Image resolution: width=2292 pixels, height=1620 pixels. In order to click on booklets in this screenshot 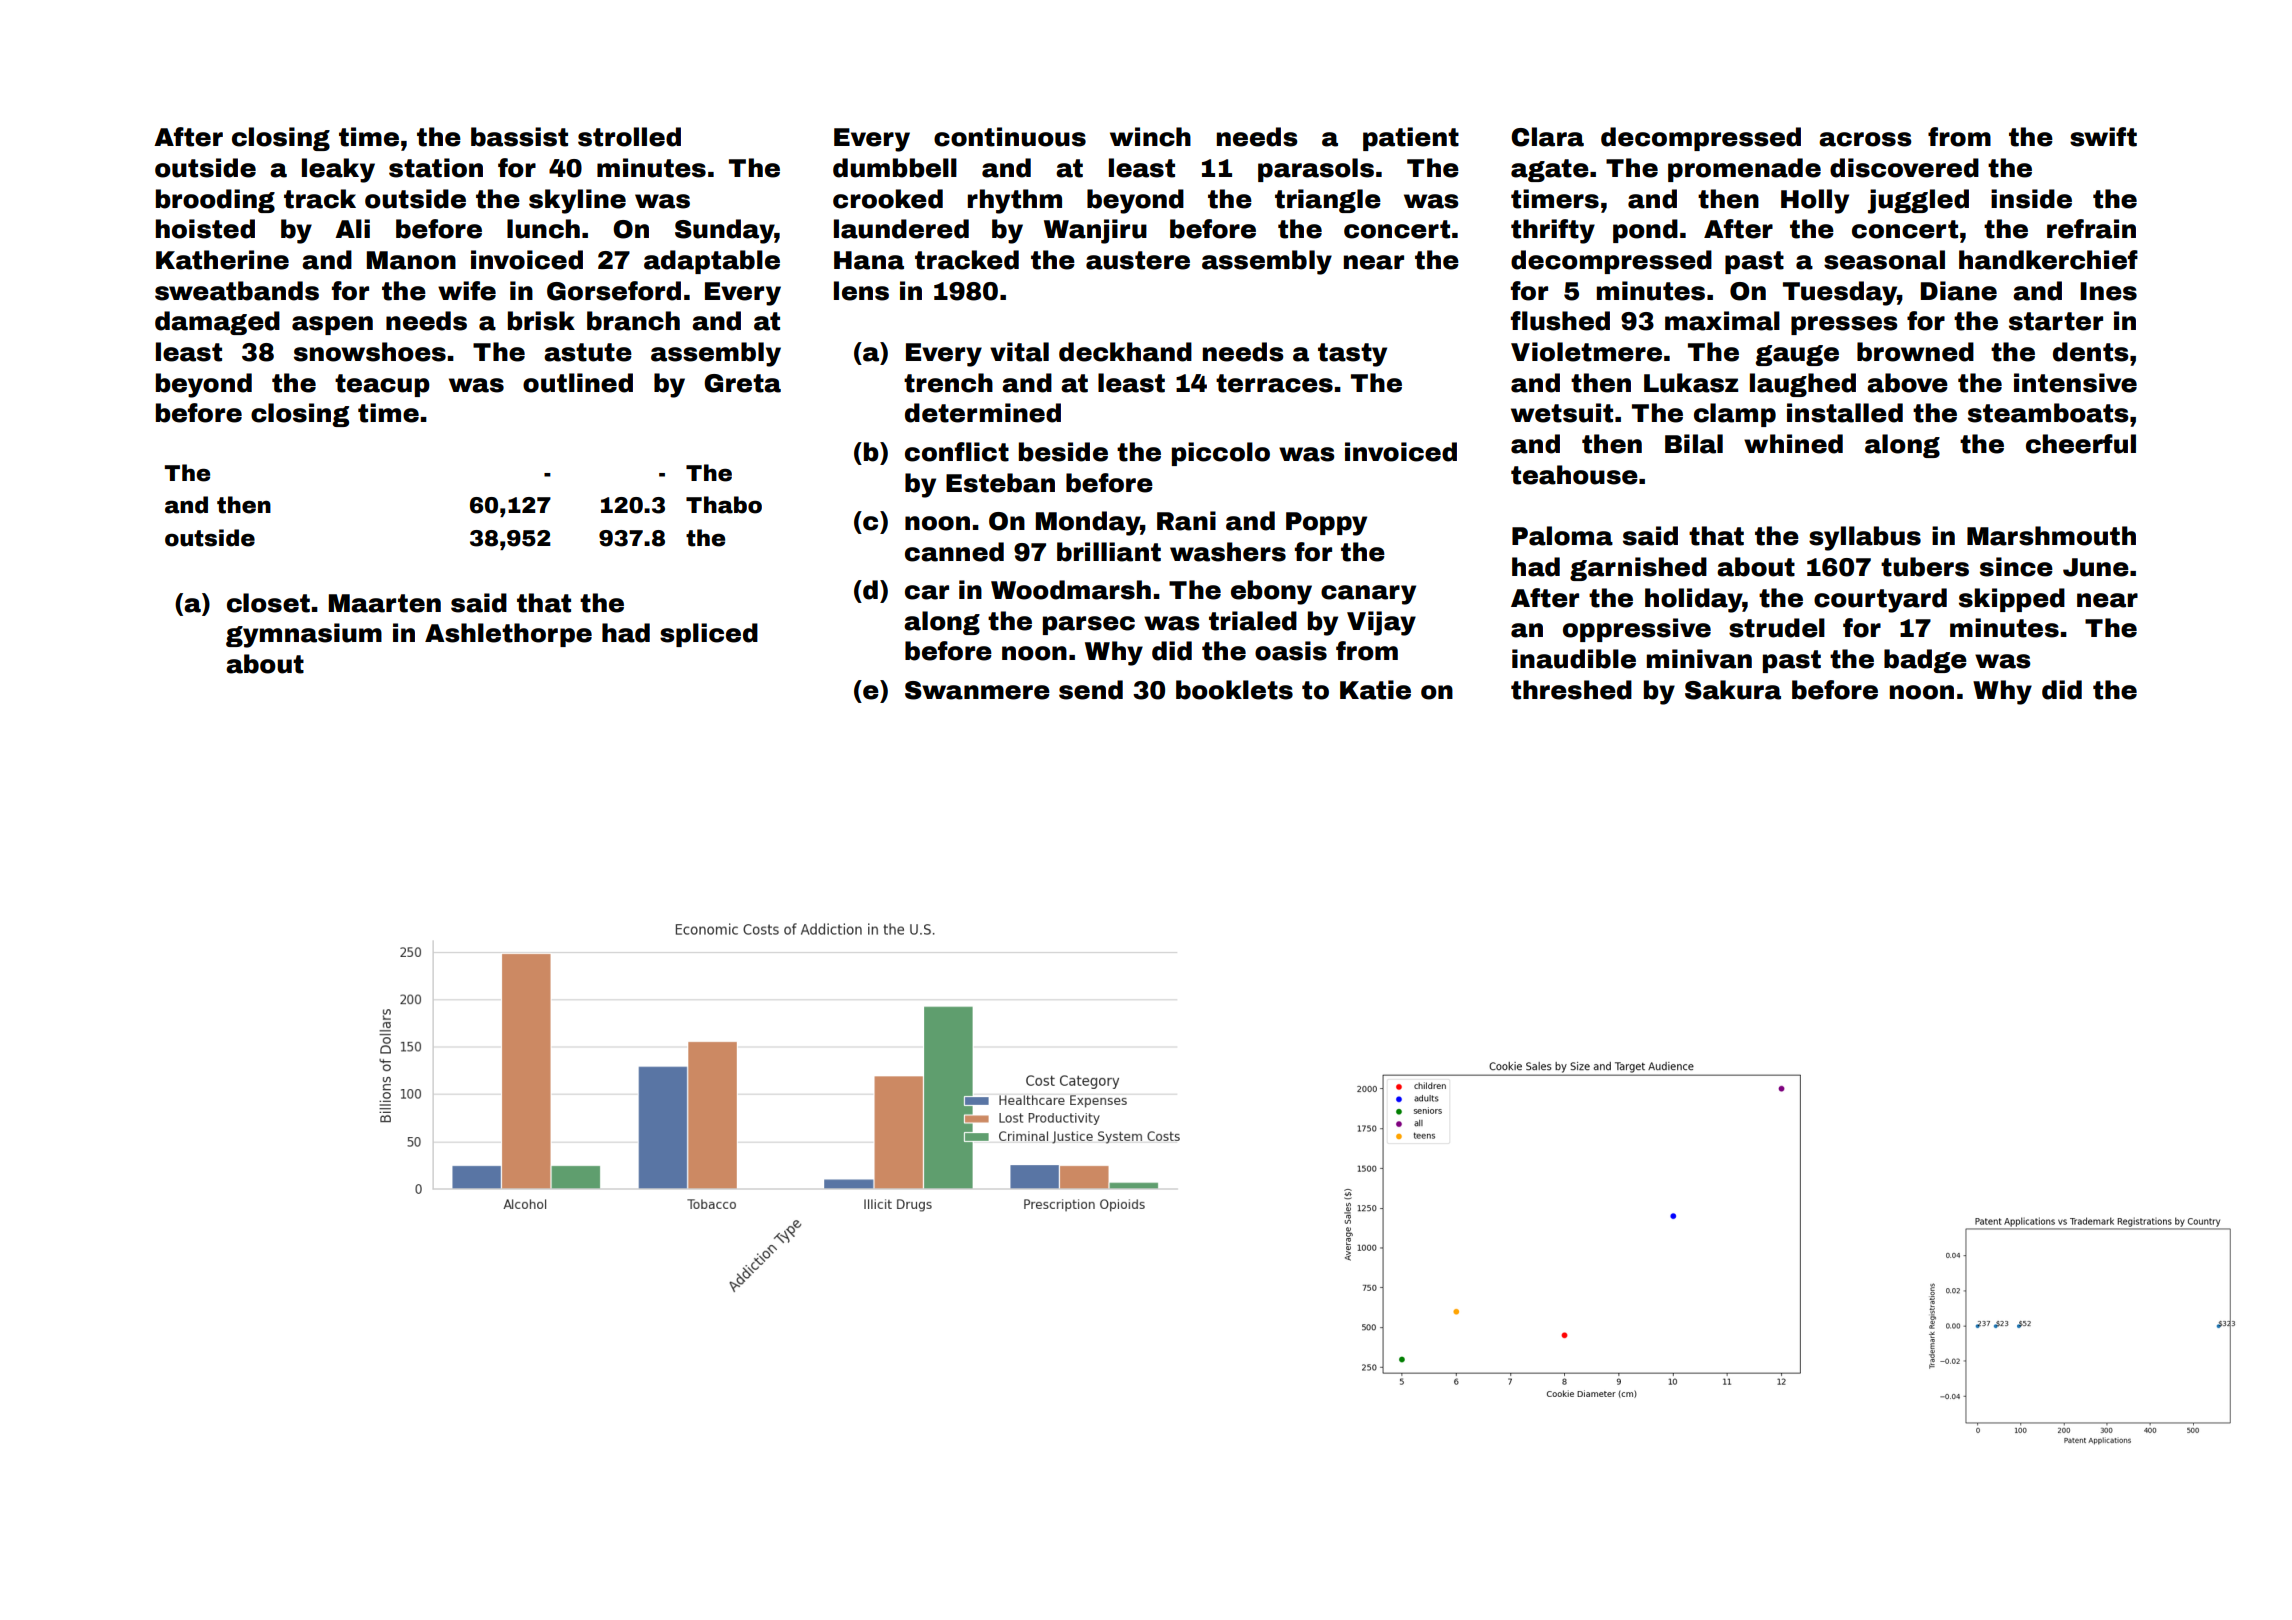, I will do `click(1234, 690)`.
